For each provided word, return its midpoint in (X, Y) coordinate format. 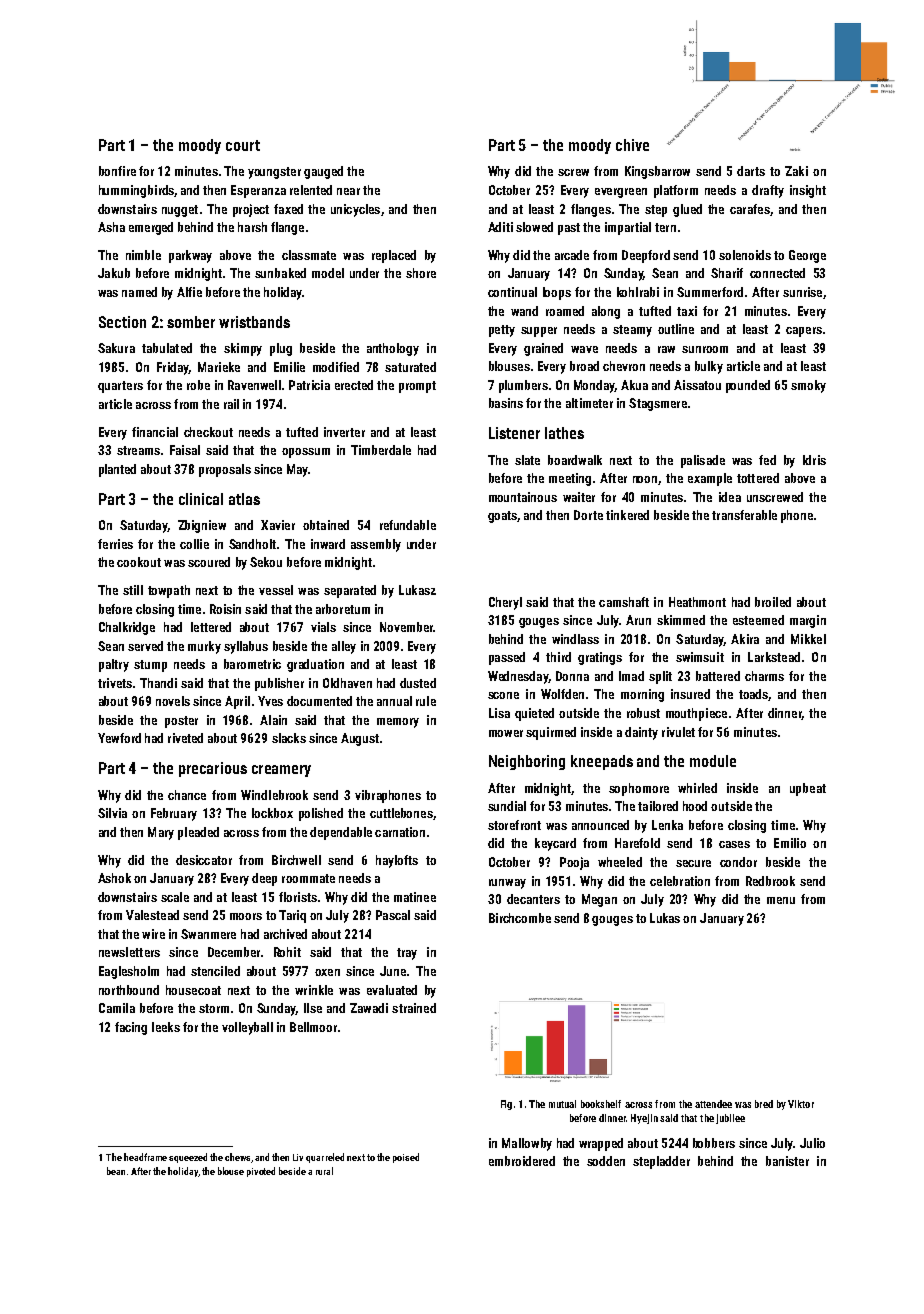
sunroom (705, 349)
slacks (289, 738)
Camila (117, 1008)
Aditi (500, 227)
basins (506, 403)
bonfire (117, 171)
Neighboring (527, 762)
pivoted (261, 1172)
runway (507, 884)
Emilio (790, 843)
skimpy (243, 349)
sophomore (639, 789)
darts (751, 171)
